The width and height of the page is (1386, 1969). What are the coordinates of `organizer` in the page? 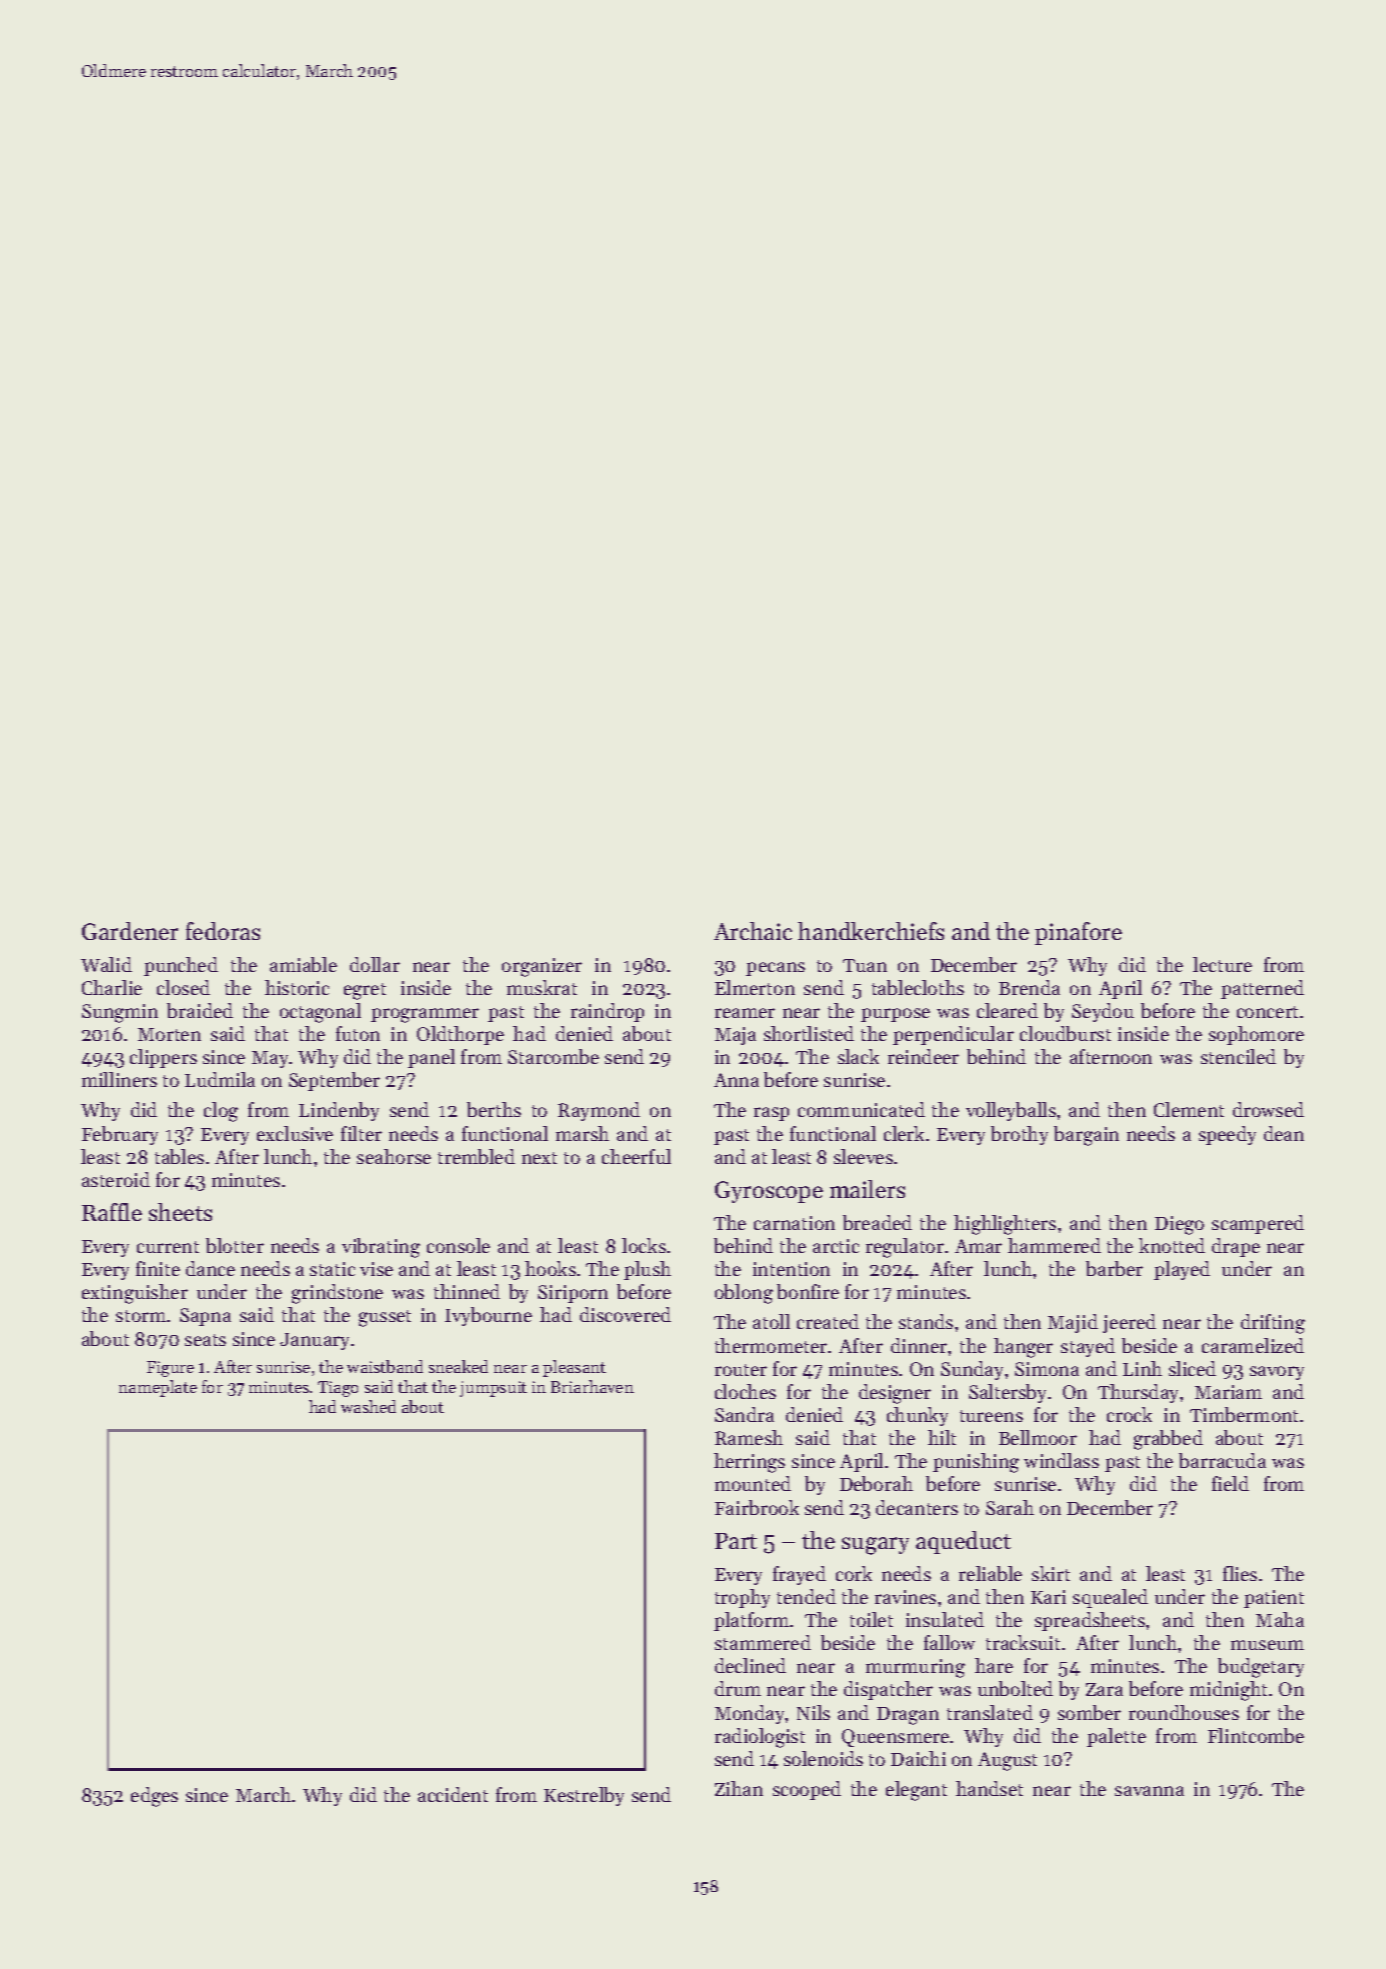 It's located at (542, 967).
